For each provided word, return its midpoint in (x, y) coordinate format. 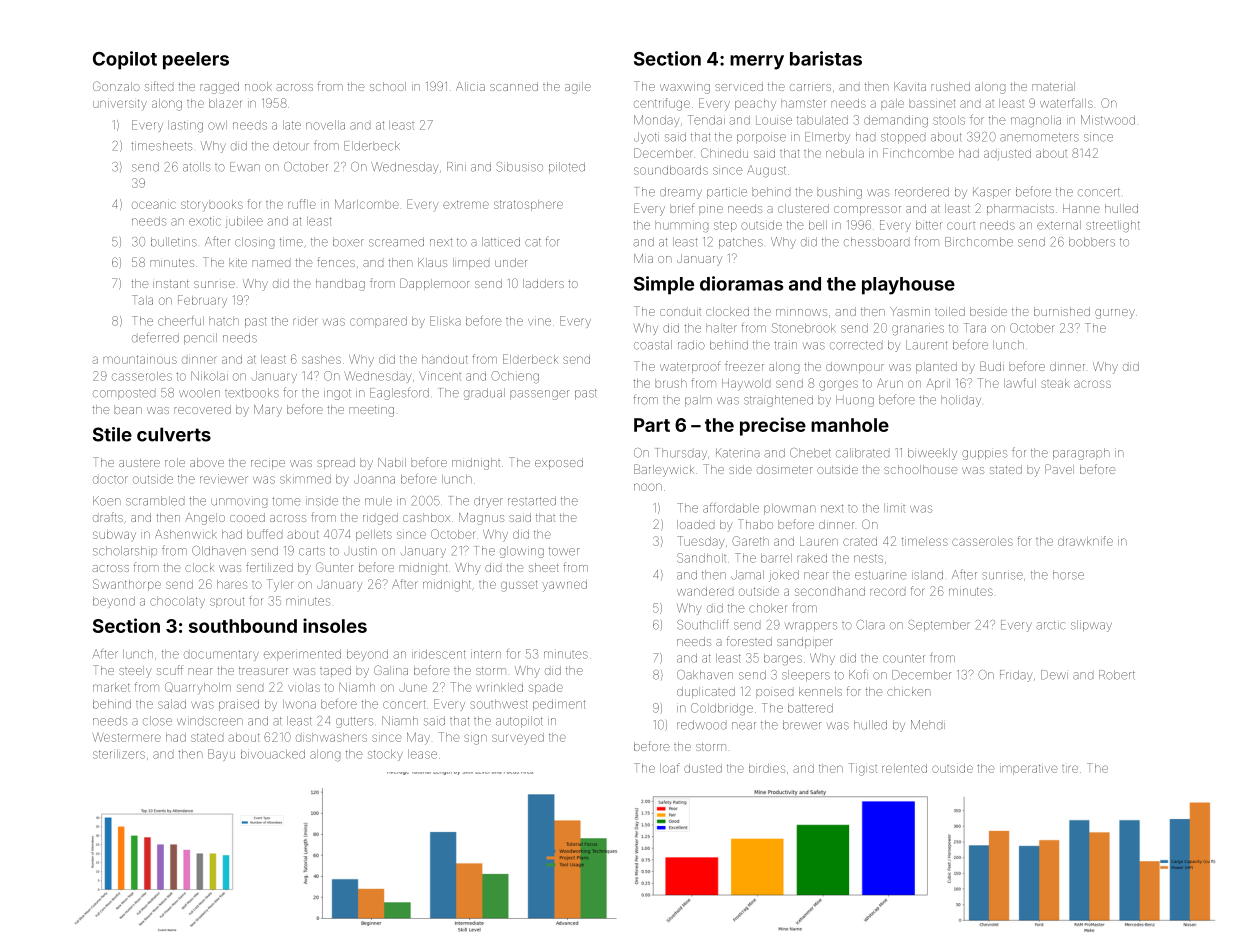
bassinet (932, 103)
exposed (559, 463)
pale (892, 104)
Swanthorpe (127, 585)
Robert (1117, 675)
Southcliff (703, 624)
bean (128, 409)
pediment (559, 705)
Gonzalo (116, 86)
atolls (196, 167)
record (887, 592)
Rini (456, 166)
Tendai (706, 120)
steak (1055, 383)
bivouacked (273, 754)
